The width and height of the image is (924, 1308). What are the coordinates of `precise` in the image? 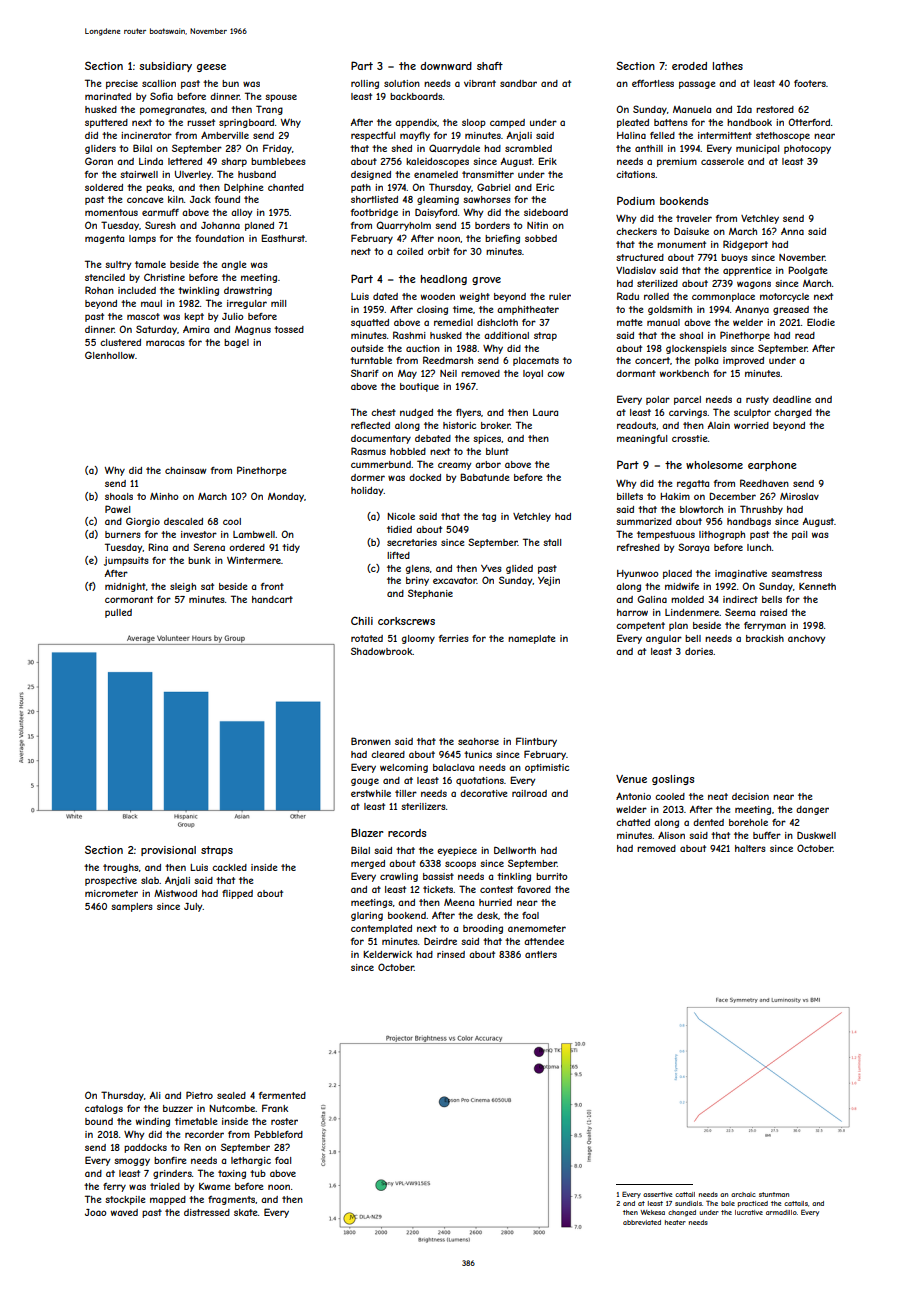 It's located at (122, 84).
